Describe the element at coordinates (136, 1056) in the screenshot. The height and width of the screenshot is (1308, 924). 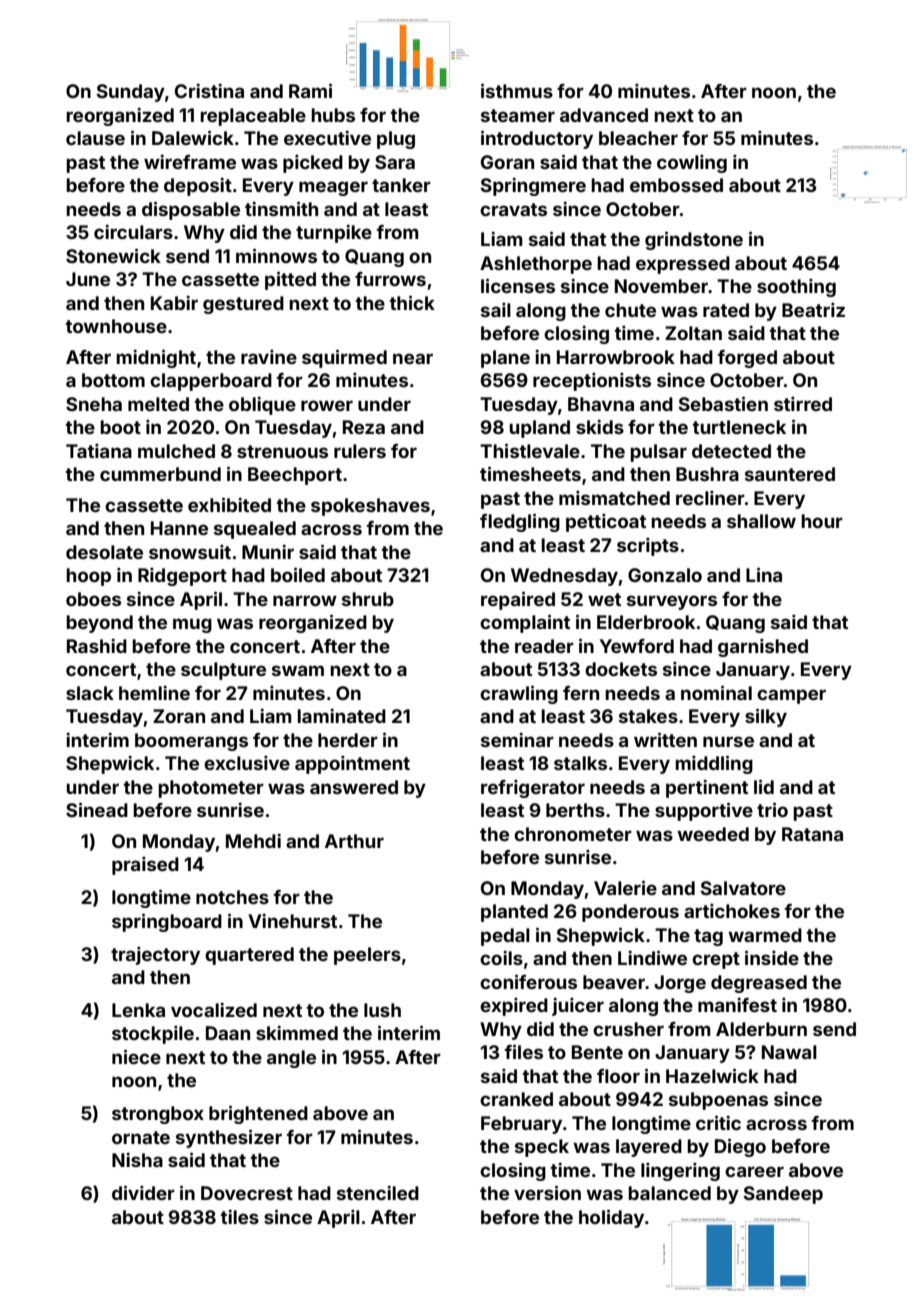
I see `niece` at that location.
